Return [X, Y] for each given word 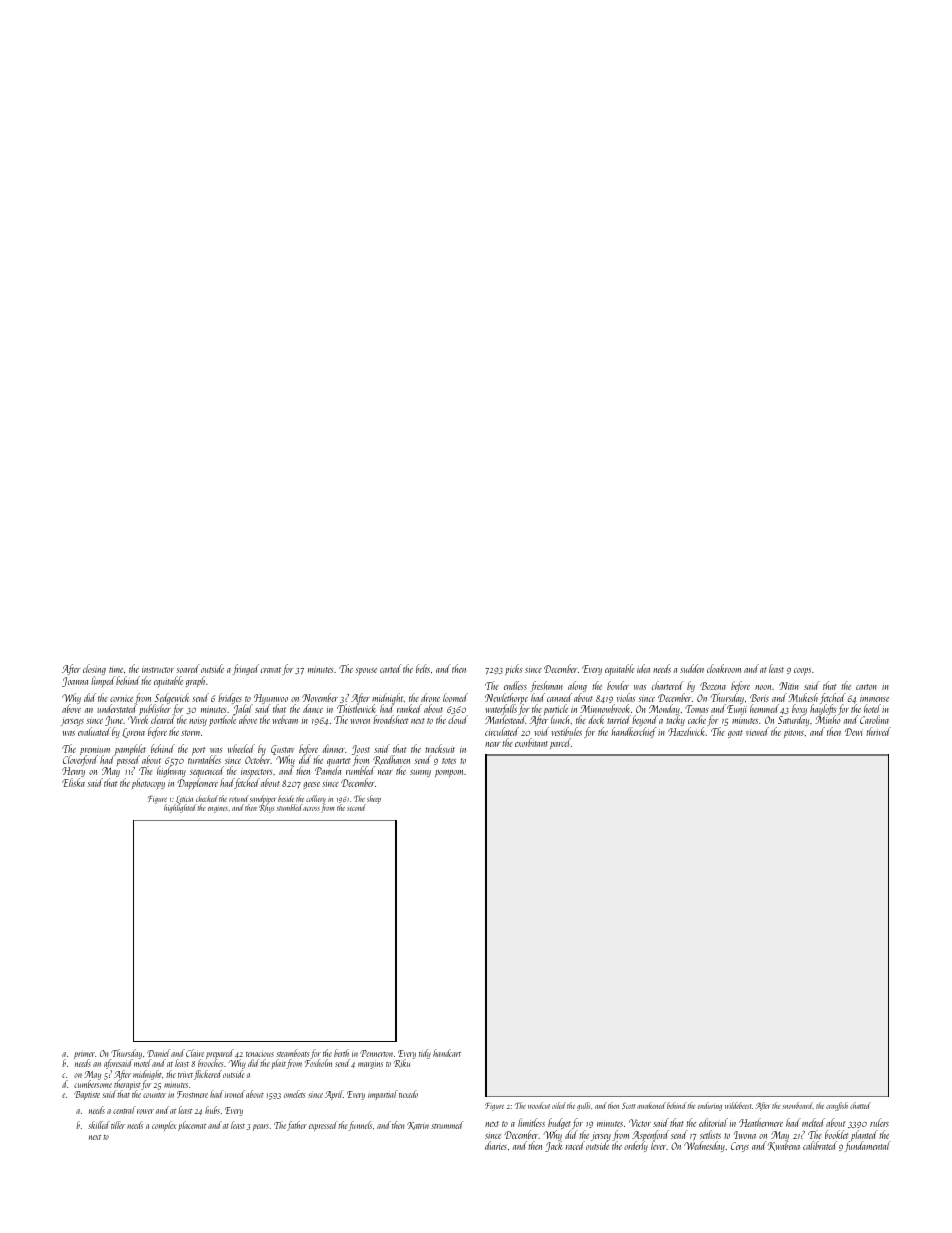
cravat [271, 670]
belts [423, 668]
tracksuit [440, 748]
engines [218, 809]
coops [802, 671]
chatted [860, 1105]
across [311, 809]
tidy [425, 1054]
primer [84, 1055]
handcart [447, 1053]
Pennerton [376, 1053]
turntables [204, 760]
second [356, 807]
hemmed [764, 708]
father [297, 1126]
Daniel [158, 1053]
